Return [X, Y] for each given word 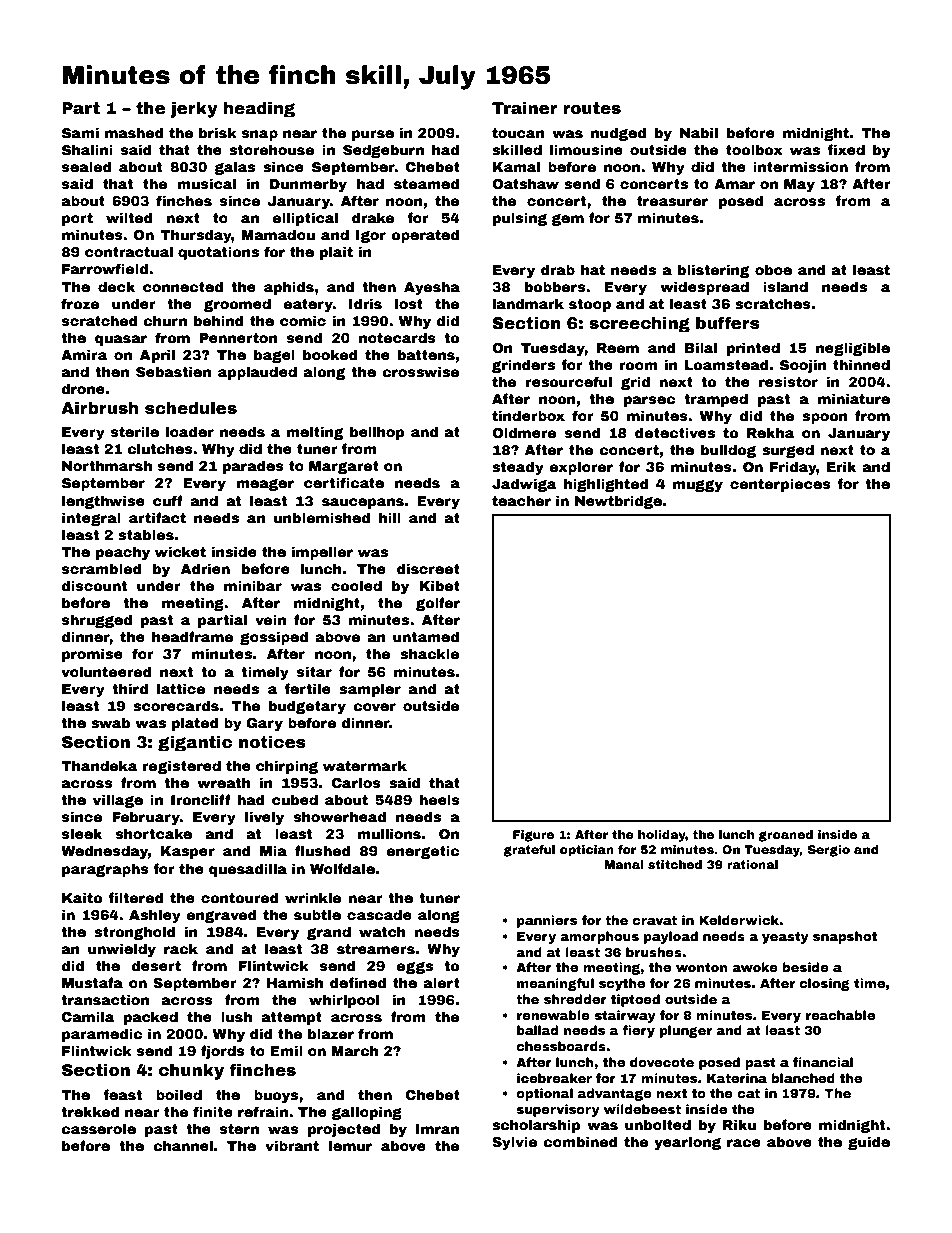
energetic [423, 852]
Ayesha [432, 288]
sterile [135, 431]
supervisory [558, 1110]
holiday [662, 836]
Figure [533, 836]
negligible [853, 349]
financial [823, 1062]
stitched [675, 864]
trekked [90, 1111]
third [130, 688]
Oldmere [524, 432]
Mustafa [92, 982]
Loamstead [726, 364]
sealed [86, 166]
